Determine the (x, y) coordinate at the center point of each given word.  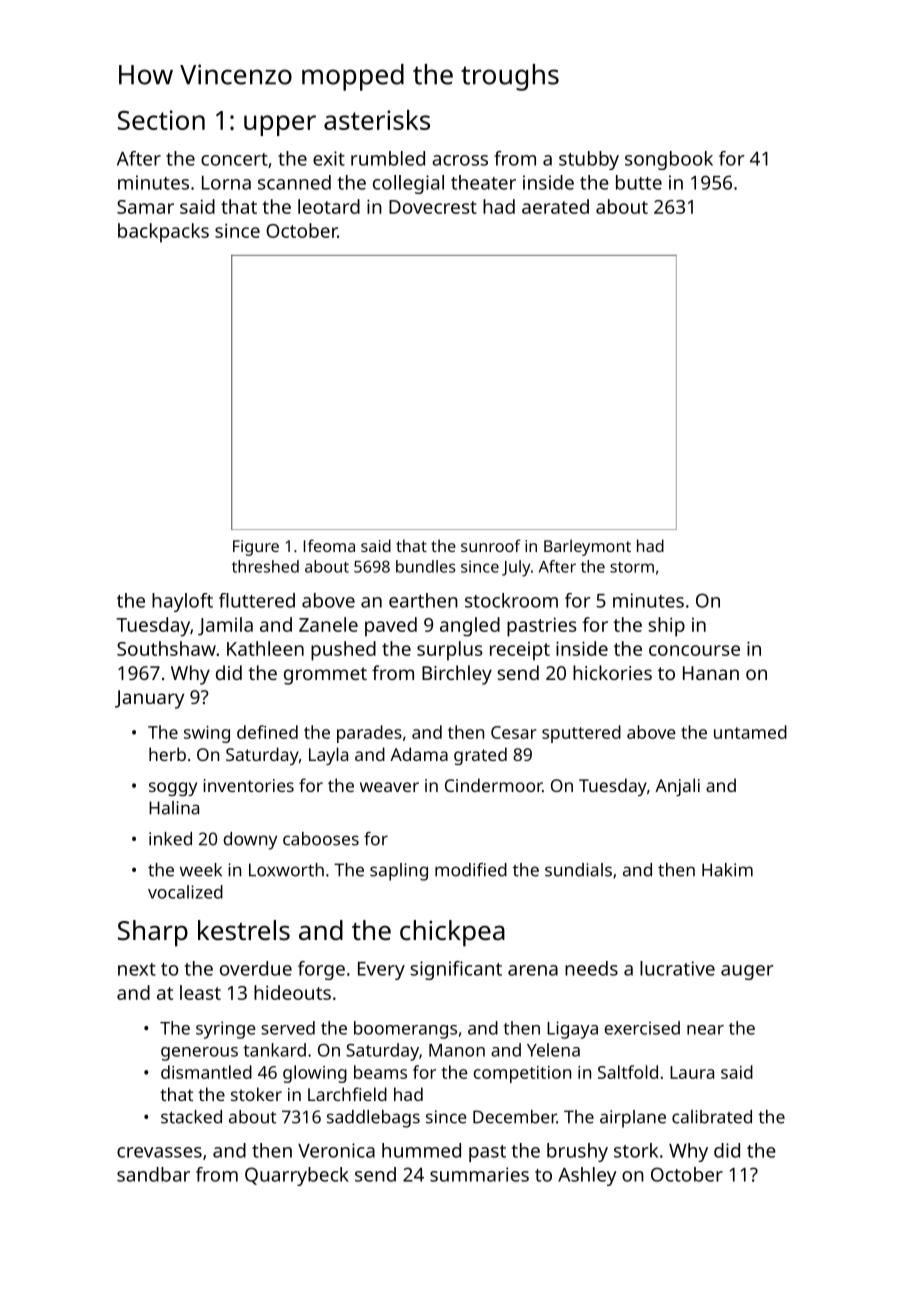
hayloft (182, 602)
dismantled (206, 1072)
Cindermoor (493, 785)
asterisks (377, 120)
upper (280, 125)
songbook (669, 160)
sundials (578, 870)
